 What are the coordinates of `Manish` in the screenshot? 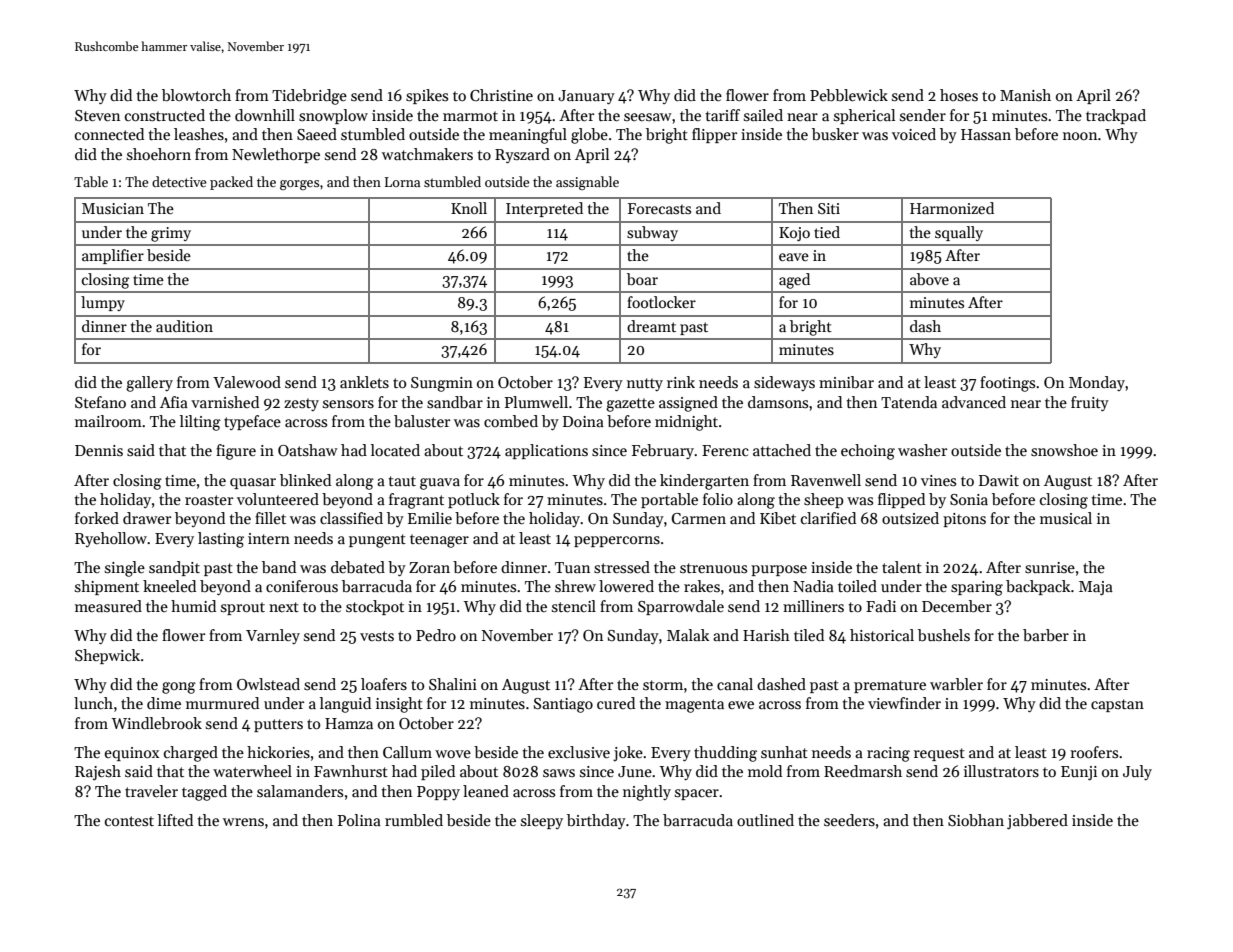 It's located at (1025, 95).
